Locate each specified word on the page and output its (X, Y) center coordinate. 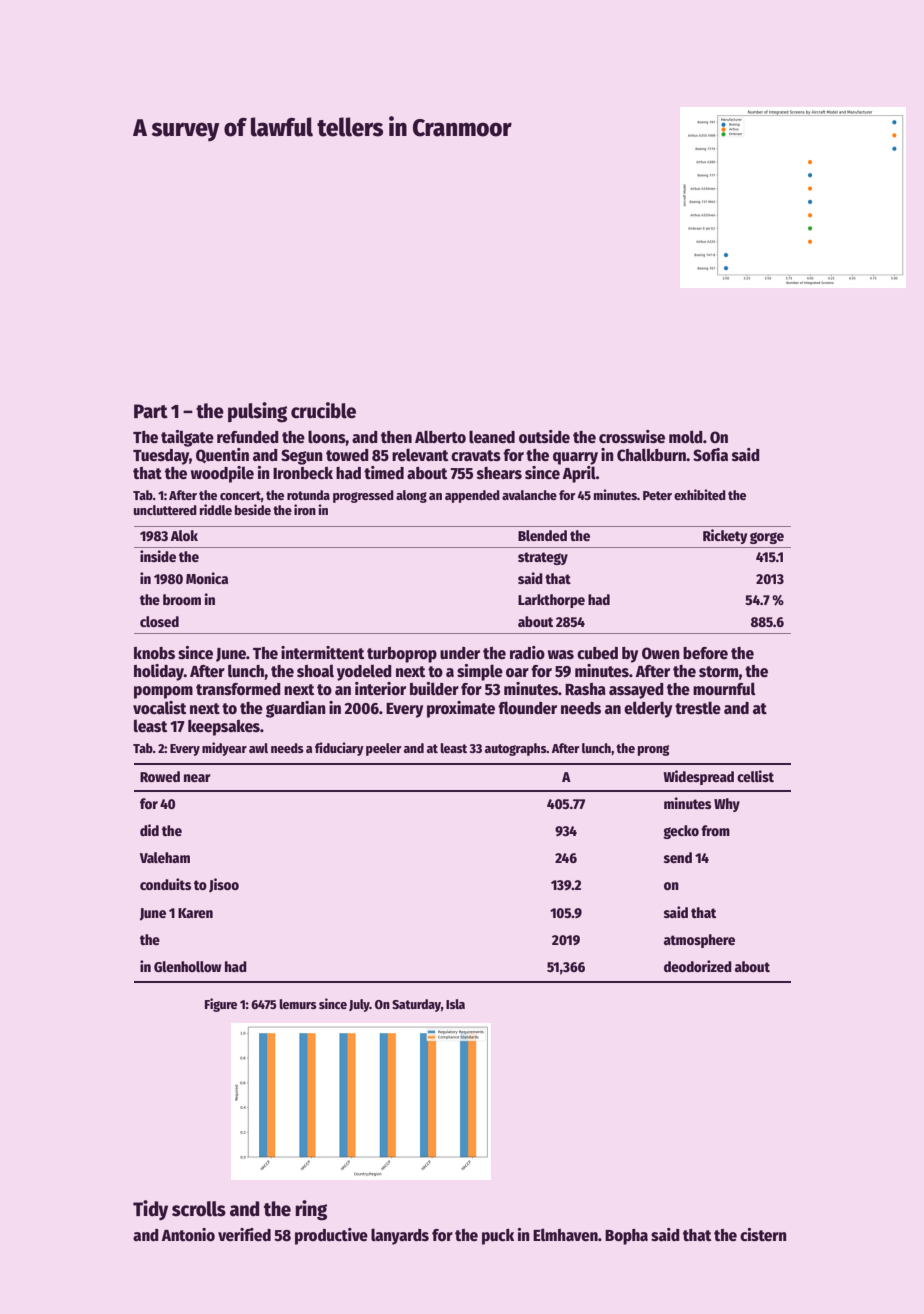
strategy (543, 558)
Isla (455, 1004)
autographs (516, 749)
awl (258, 748)
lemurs (298, 1004)
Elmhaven (565, 1234)
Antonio (188, 1235)
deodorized (698, 966)
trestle (698, 708)
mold (686, 437)
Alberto (440, 437)
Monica (207, 578)
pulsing (257, 412)
